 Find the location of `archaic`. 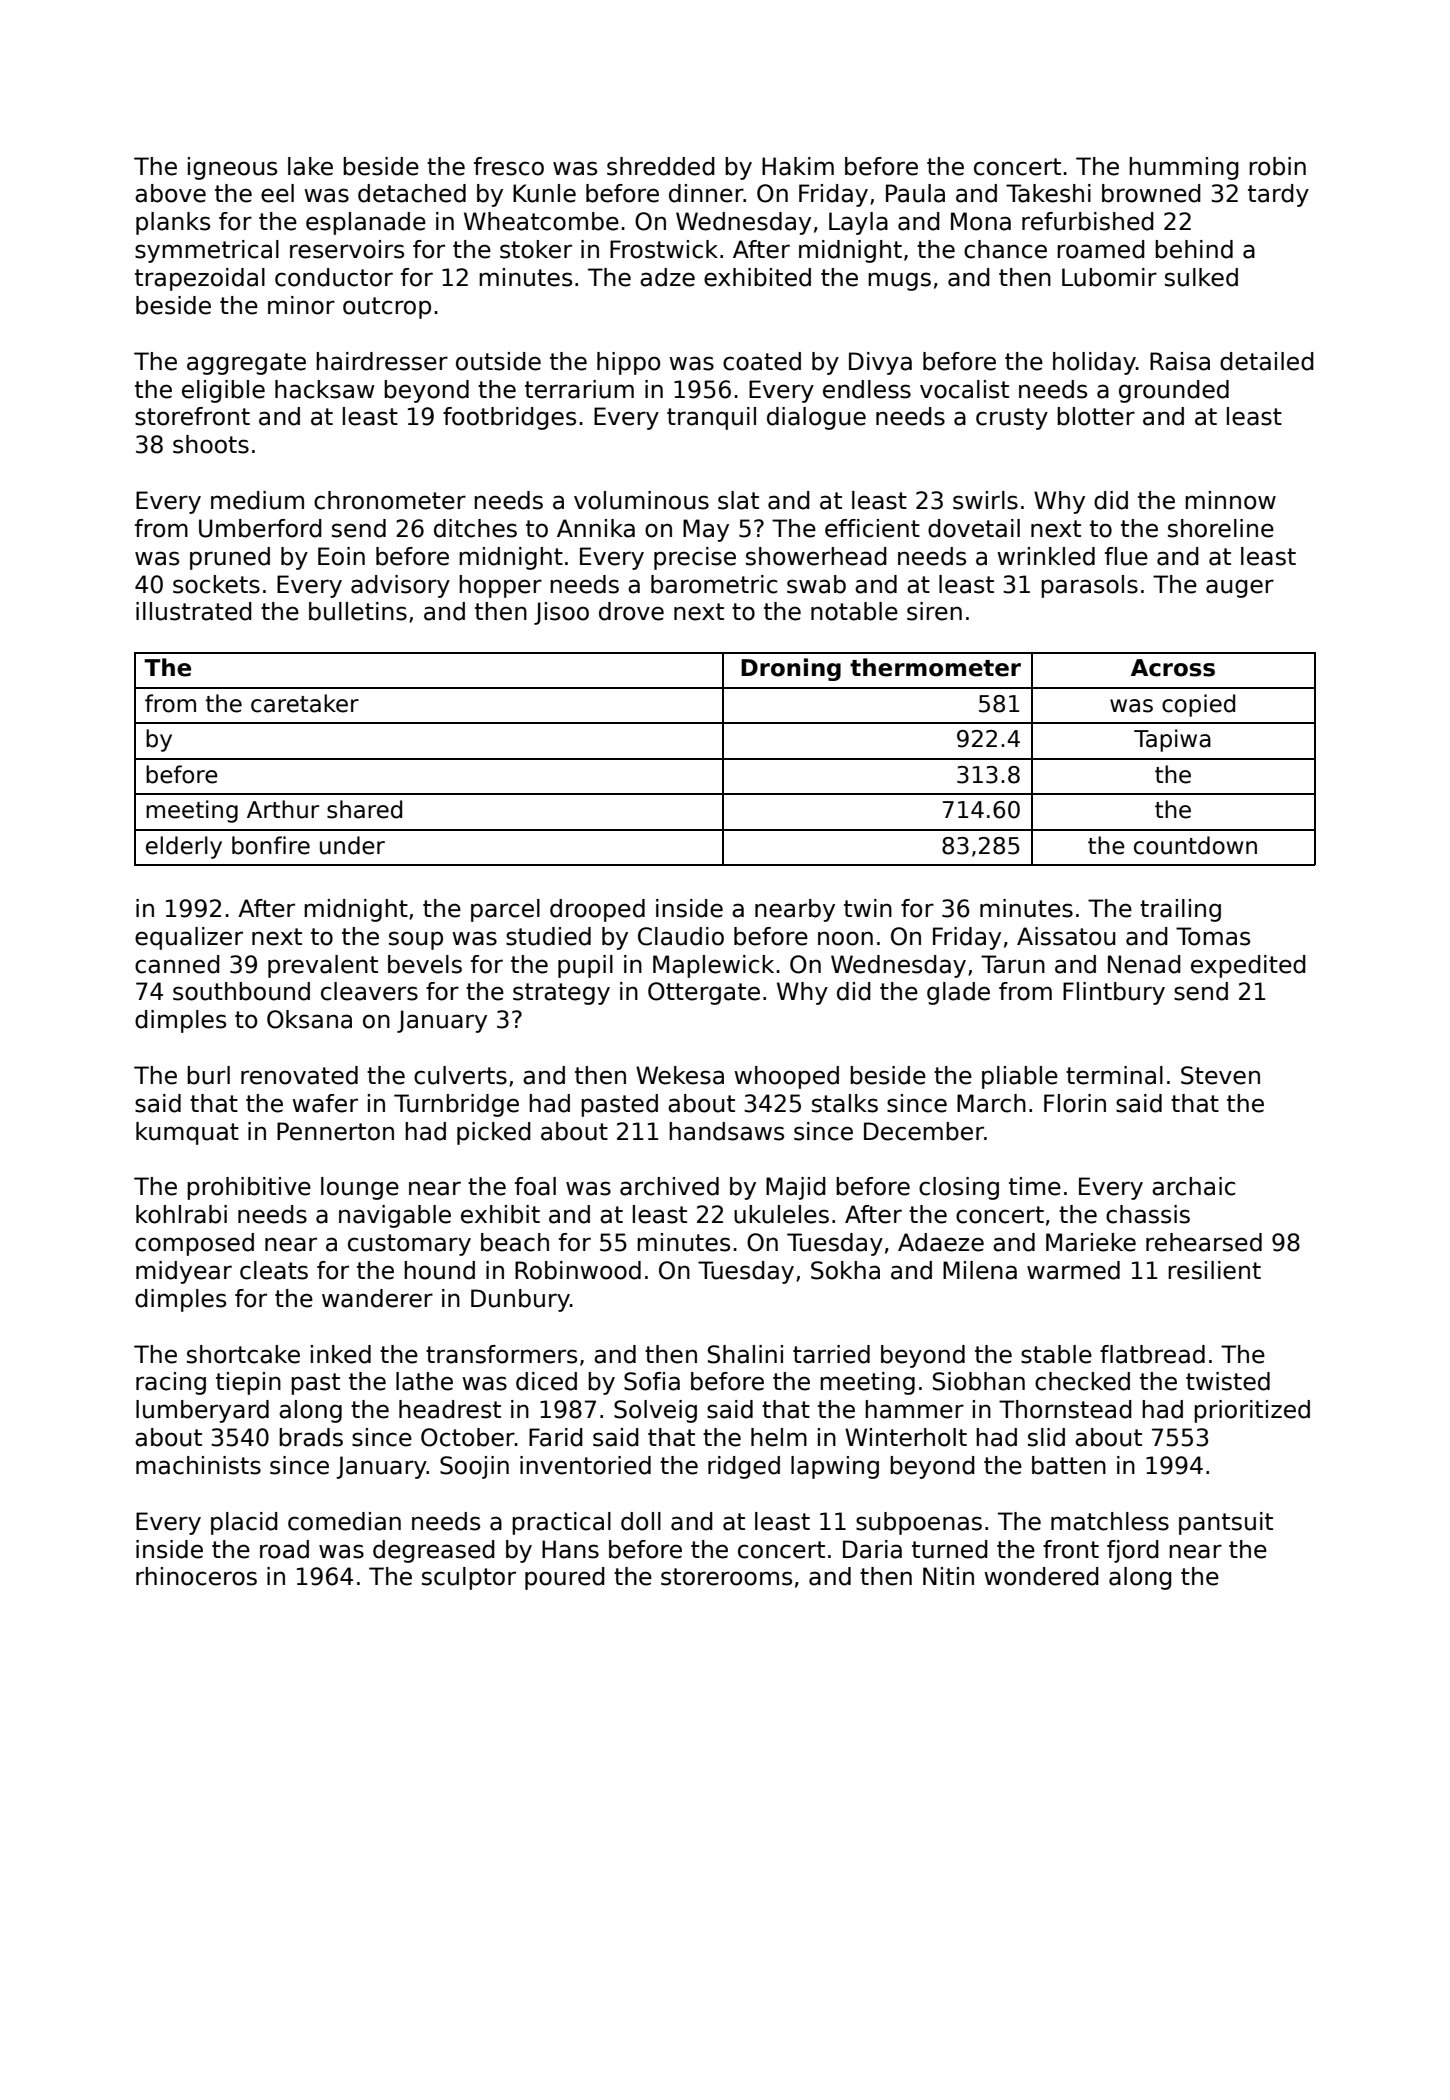

archaic is located at coordinates (1194, 1186).
